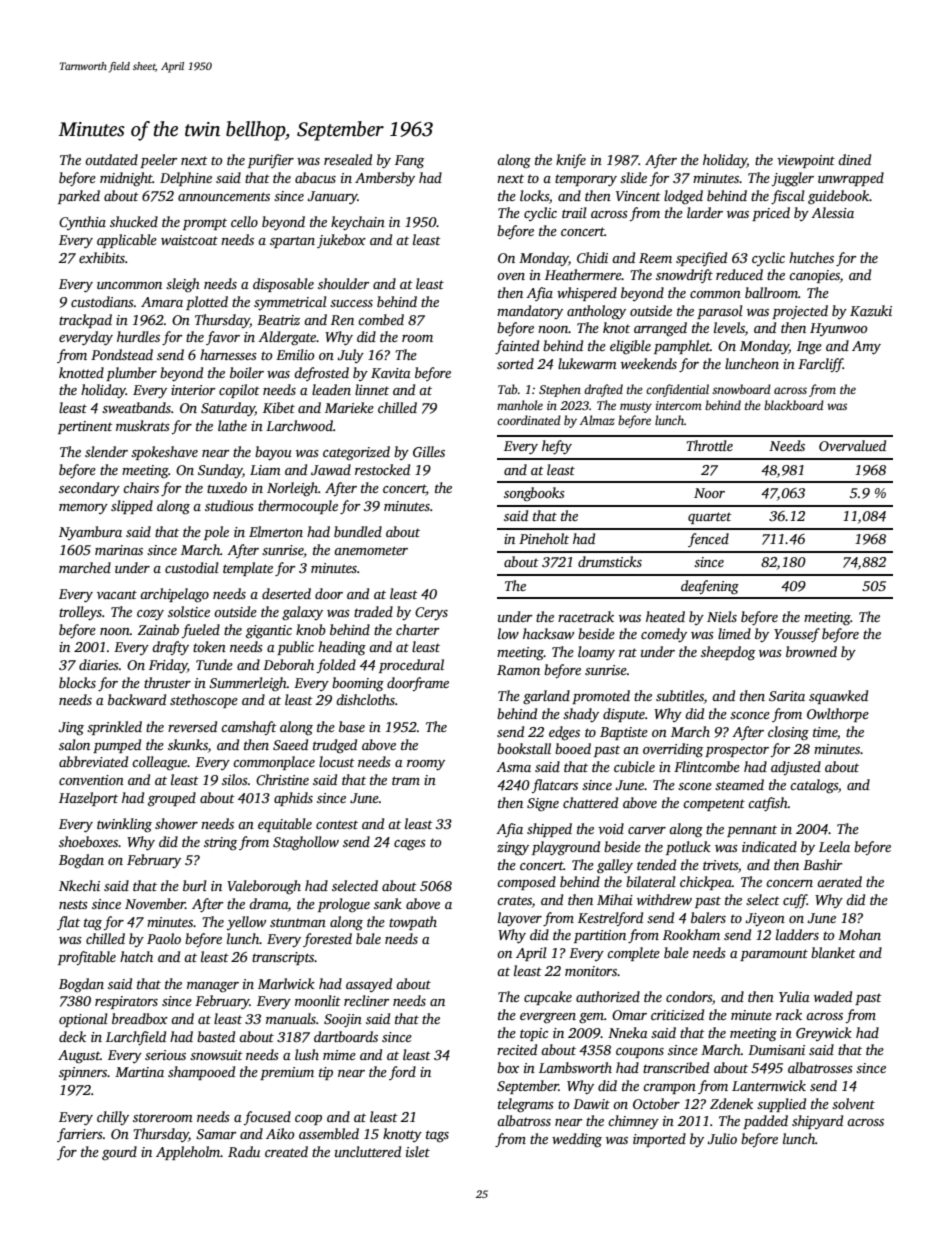 The image size is (952, 1233). I want to click on boiler, so click(247, 372).
